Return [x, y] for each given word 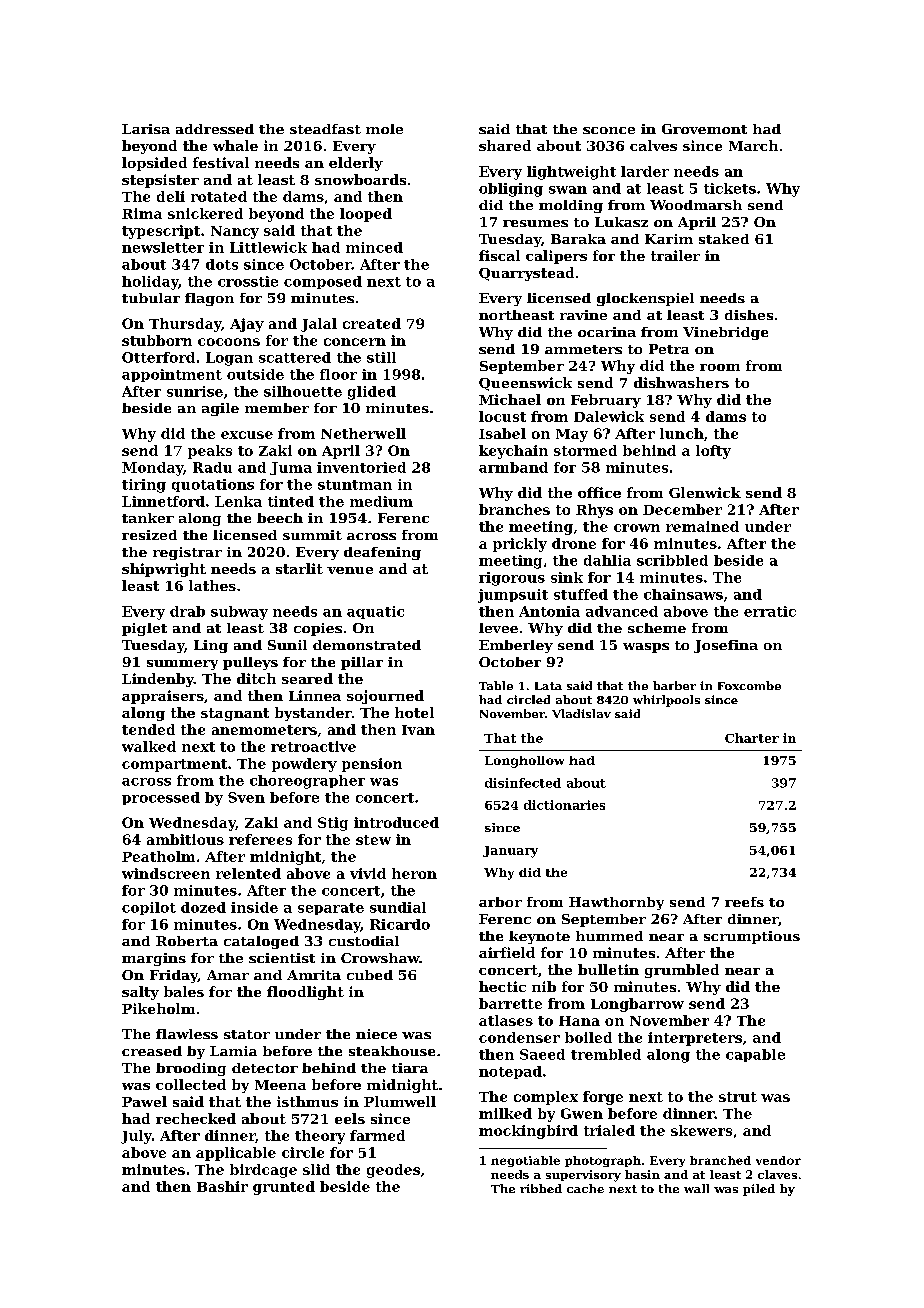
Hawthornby [616, 903]
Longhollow [524, 762]
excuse [247, 435]
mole [384, 129]
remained [702, 526]
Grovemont [704, 129]
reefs [744, 902]
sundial [398, 907]
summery [182, 665]
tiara [410, 1068]
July [136, 1137]
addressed [215, 129]
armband [513, 467]
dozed [203, 907]
